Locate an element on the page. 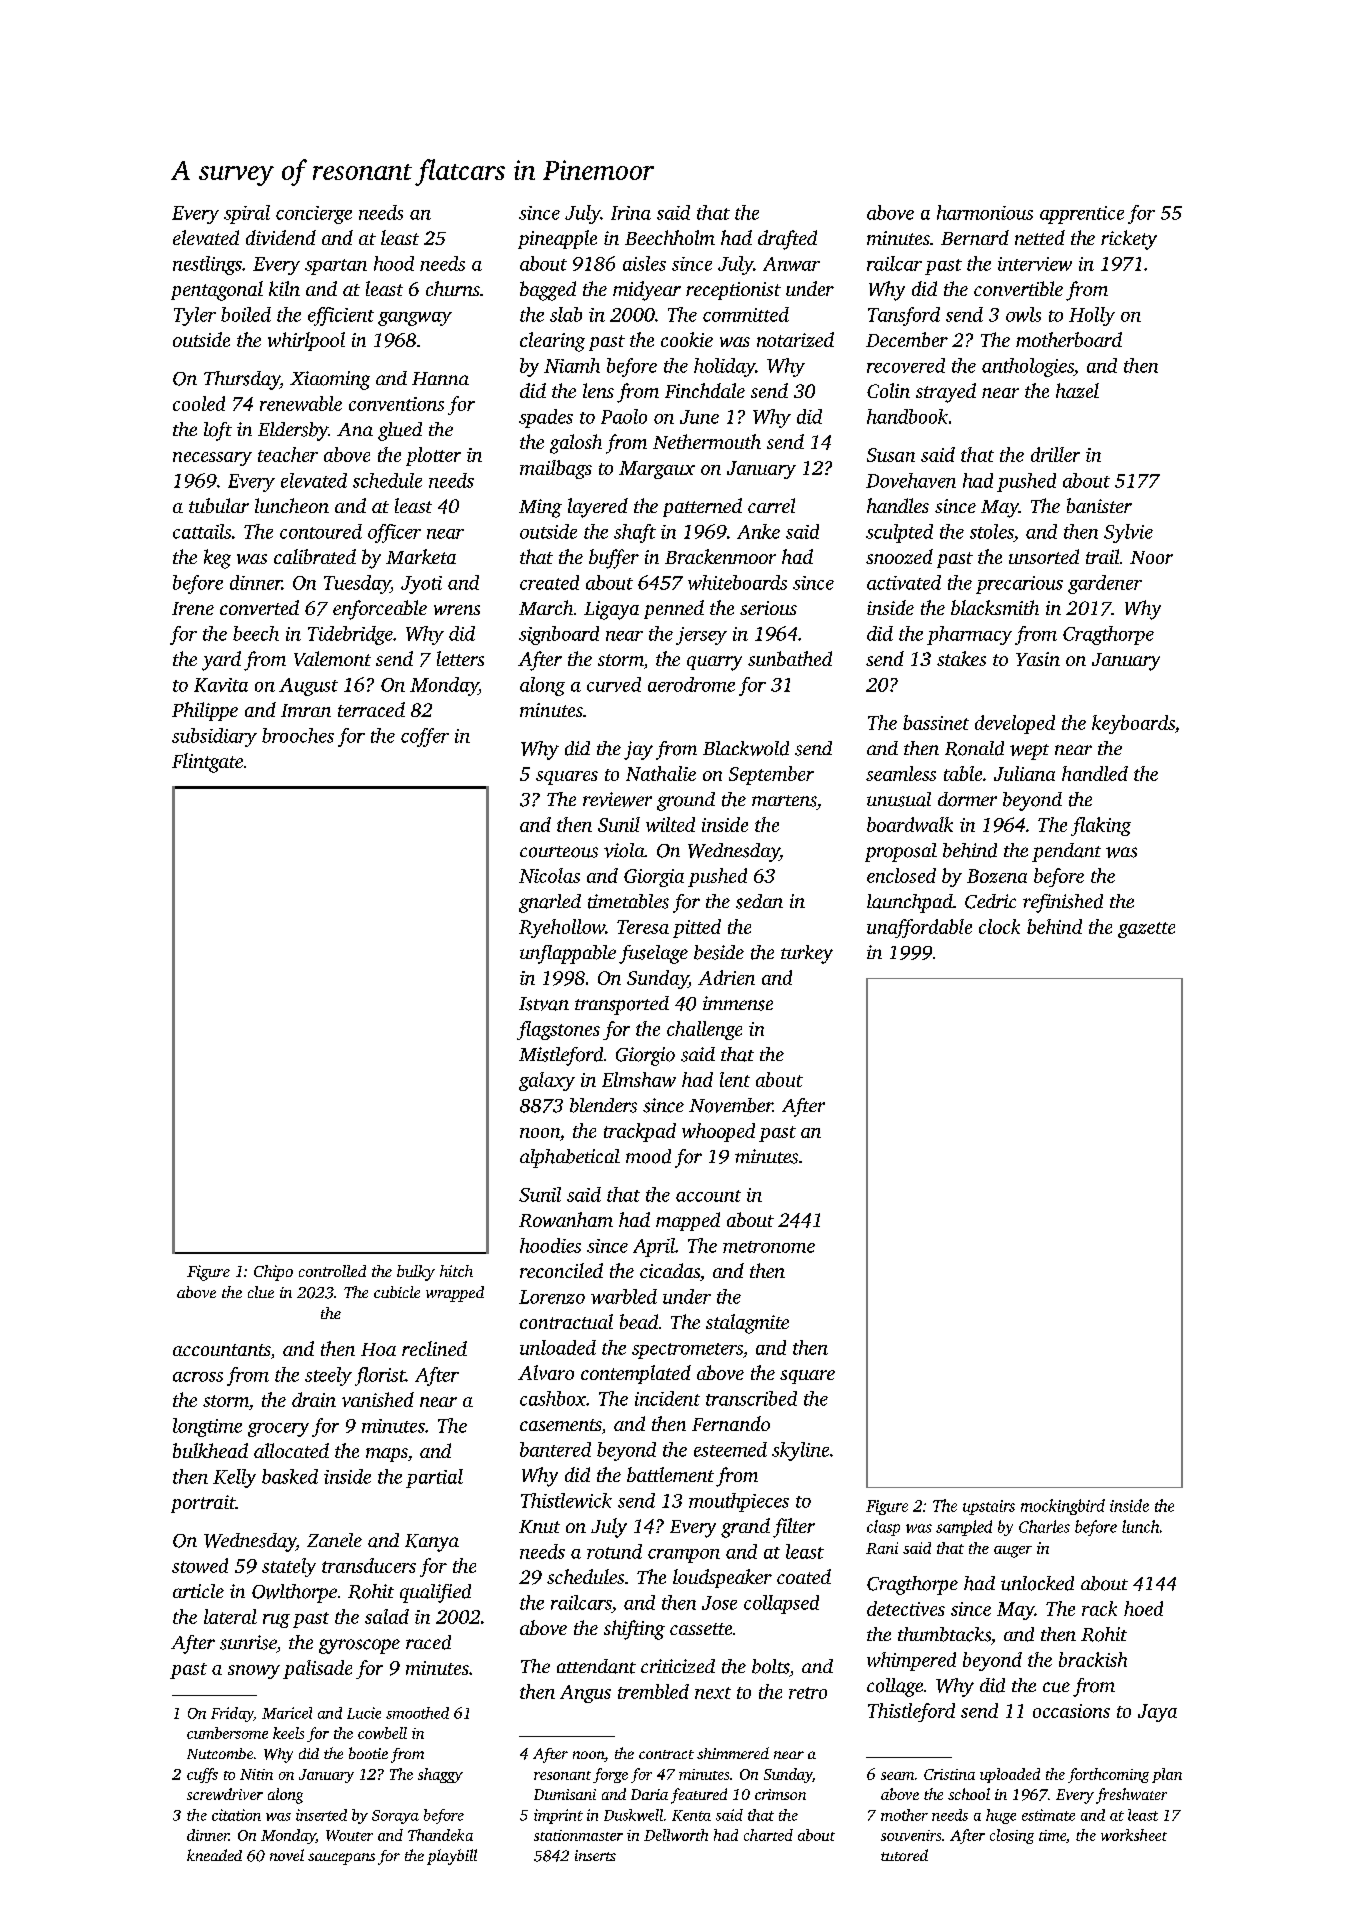 This document has width=1355, height=1917. Blackwold is located at coordinates (746, 748).
